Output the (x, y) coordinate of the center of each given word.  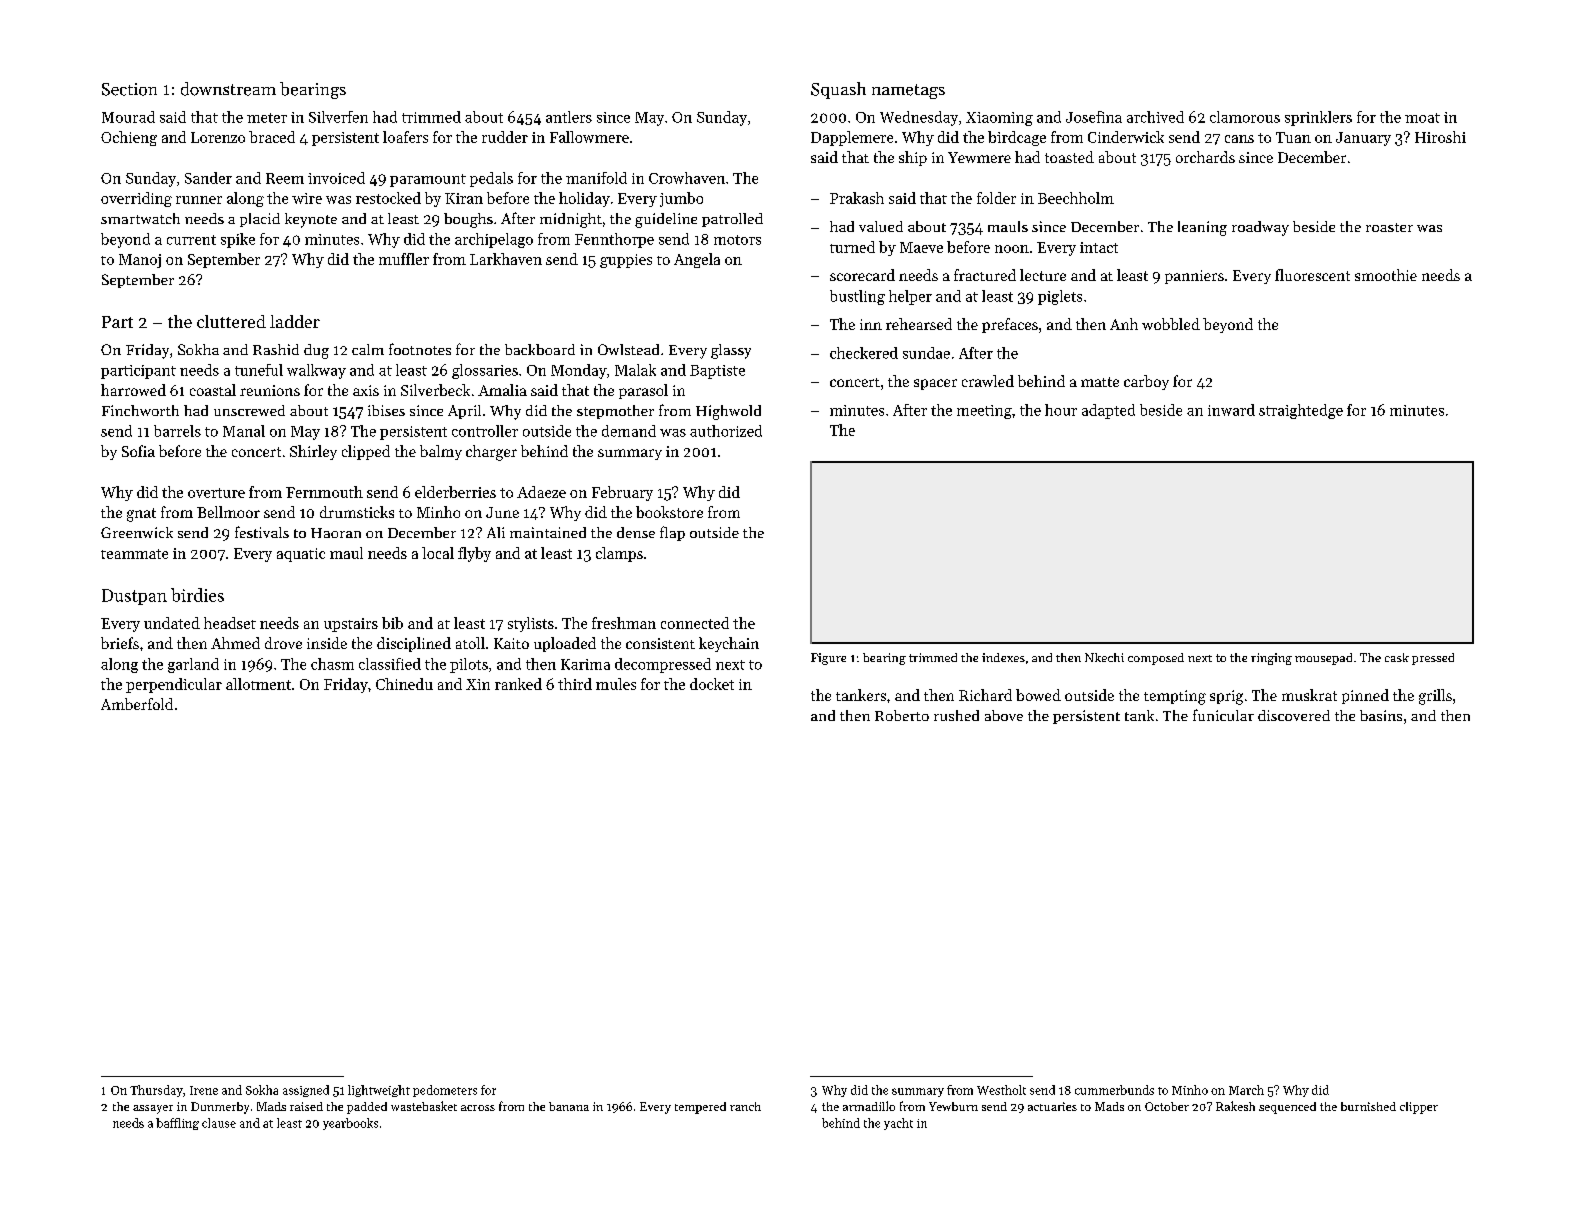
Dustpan (134, 597)
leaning (1202, 228)
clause (219, 1123)
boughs (468, 220)
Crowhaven (687, 178)
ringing (1271, 659)
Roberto (902, 715)
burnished (1368, 1106)
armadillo (869, 1106)
